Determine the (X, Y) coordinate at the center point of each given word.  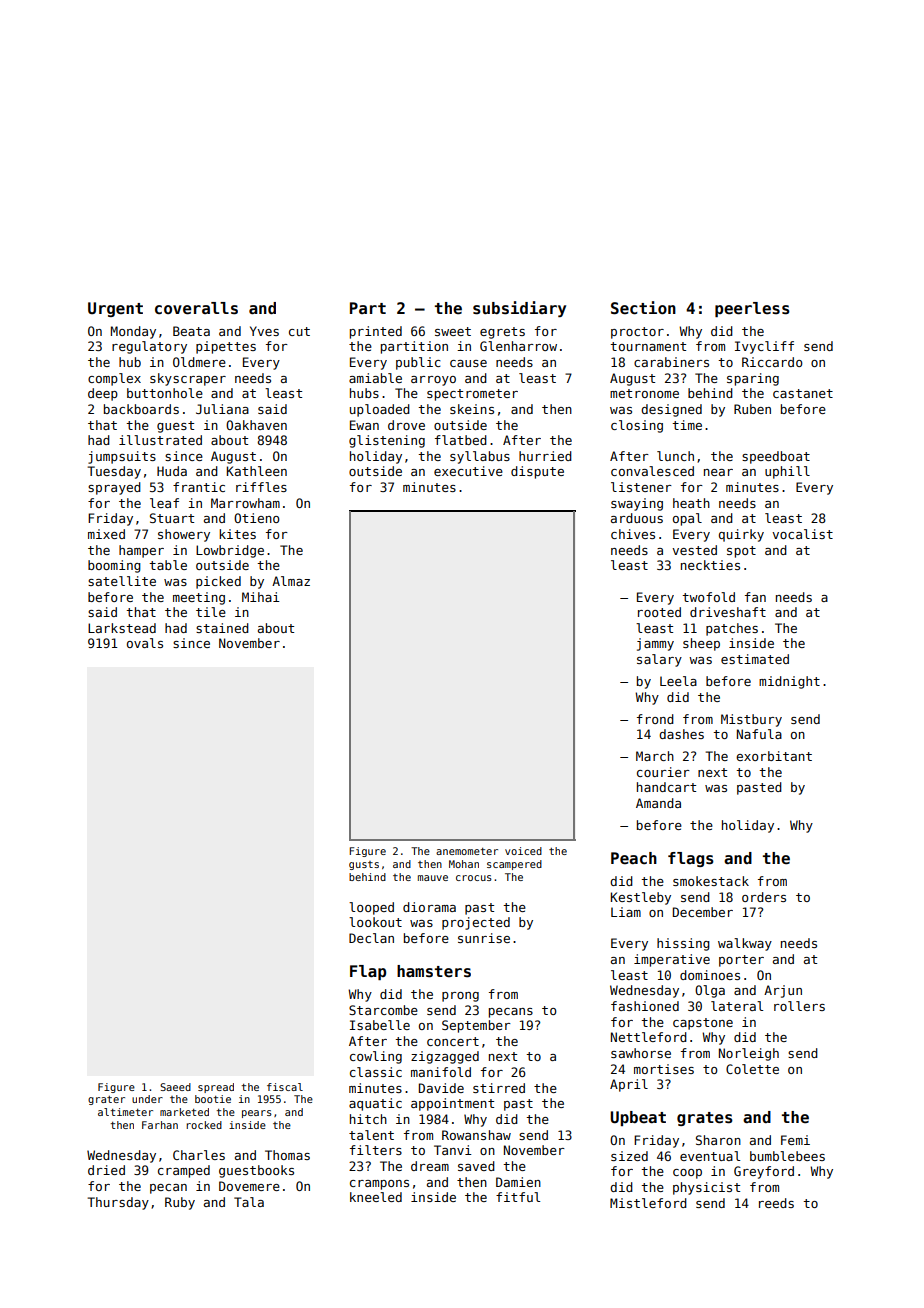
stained (222, 628)
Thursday (118, 1203)
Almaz (291, 581)
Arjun (783, 991)
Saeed (175, 1087)
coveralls (196, 308)
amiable (375, 378)
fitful (518, 1197)
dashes (681, 734)
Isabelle (380, 1025)
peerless (752, 309)
